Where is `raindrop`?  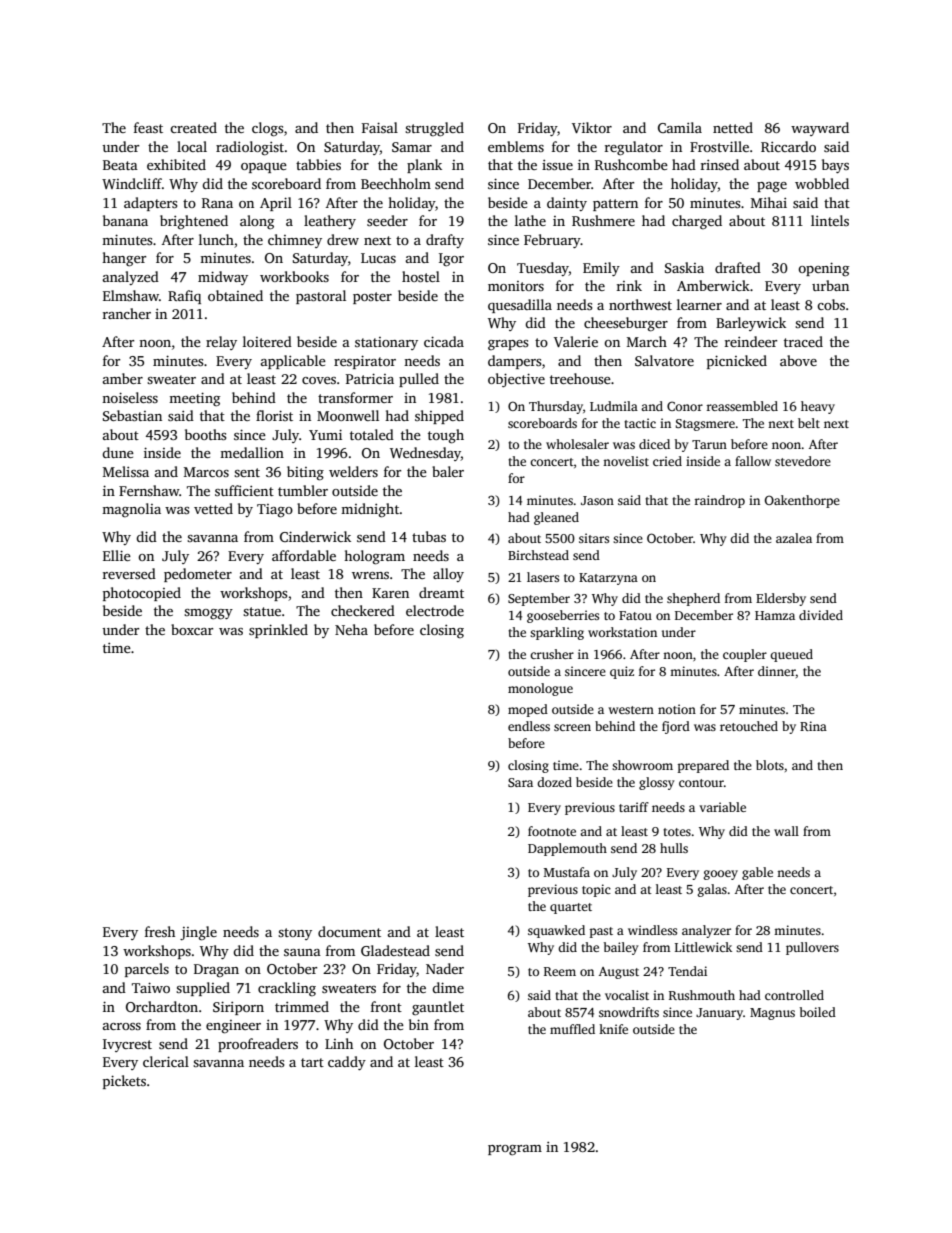
raindrop is located at coordinates (719, 501).
